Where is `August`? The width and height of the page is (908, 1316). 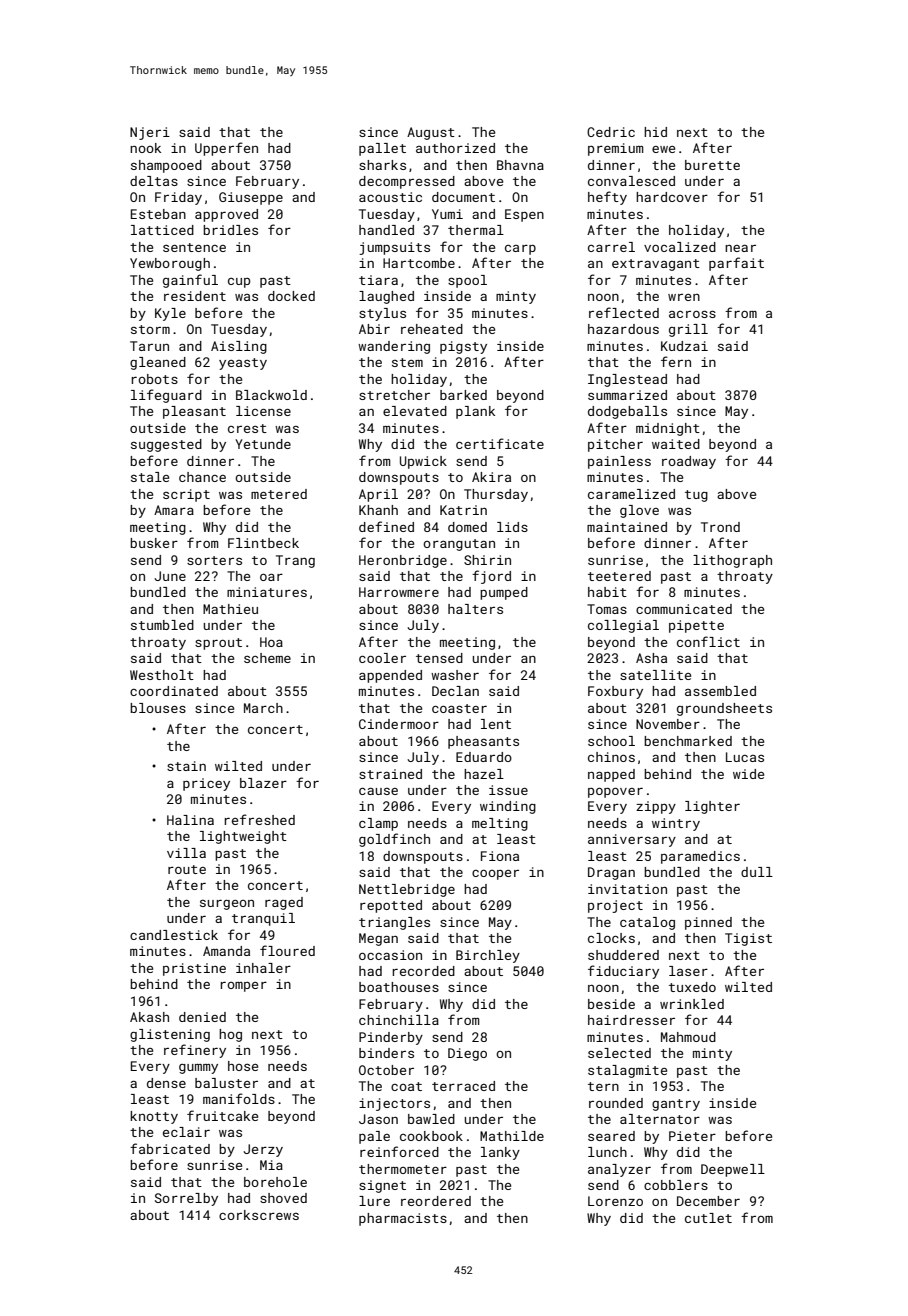 August is located at coordinates (431, 133).
